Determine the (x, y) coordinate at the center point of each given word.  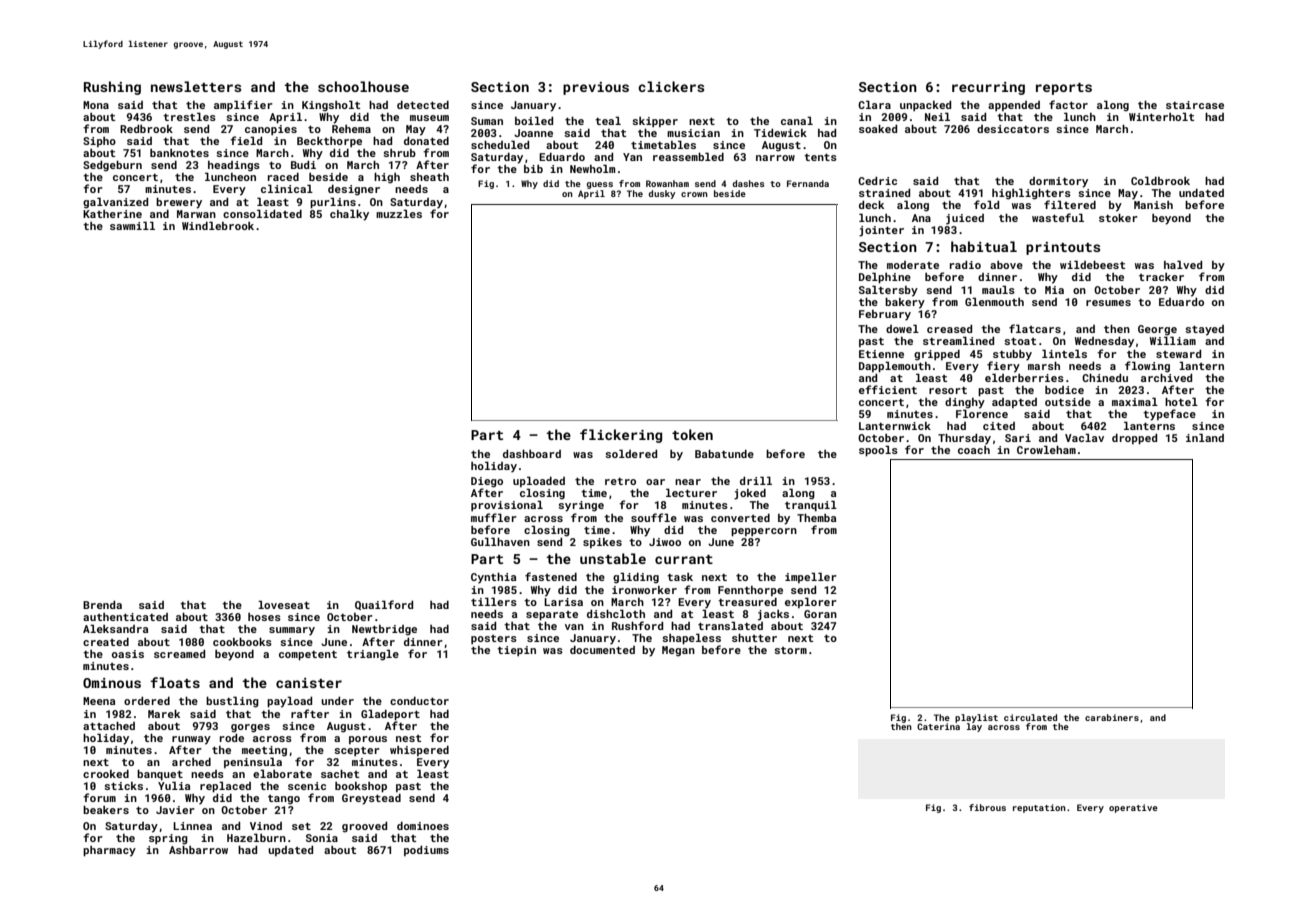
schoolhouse (363, 86)
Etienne (881, 354)
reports (1064, 89)
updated (290, 851)
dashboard (532, 454)
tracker (1161, 277)
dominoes (423, 826)
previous (596, 88)
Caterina (938, 726)
